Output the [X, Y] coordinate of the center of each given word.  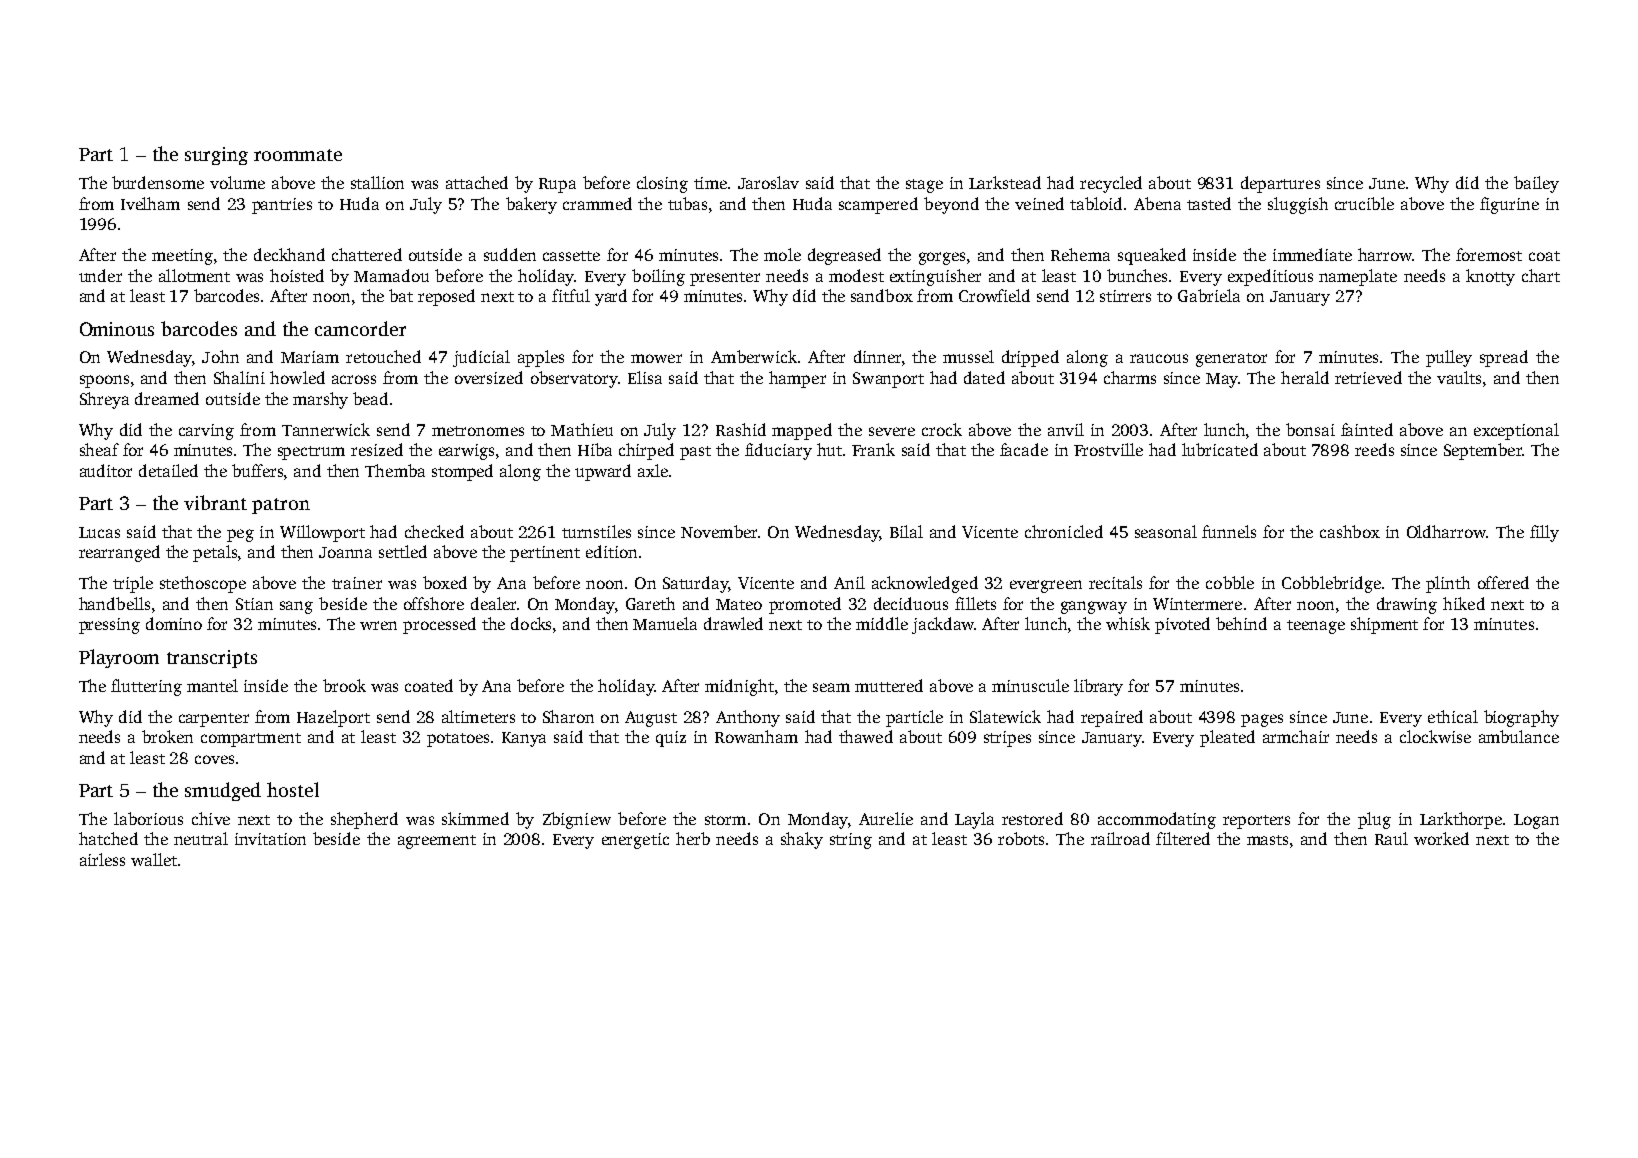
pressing [109, 626]
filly [1544, 533]
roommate [298, 155]
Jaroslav [768, 182]
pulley [1449, 358]
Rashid [741, 429]
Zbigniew [577, 820]
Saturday [695, 584]
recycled [1111, 184]
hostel [293, 789]
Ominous [117, 329]
